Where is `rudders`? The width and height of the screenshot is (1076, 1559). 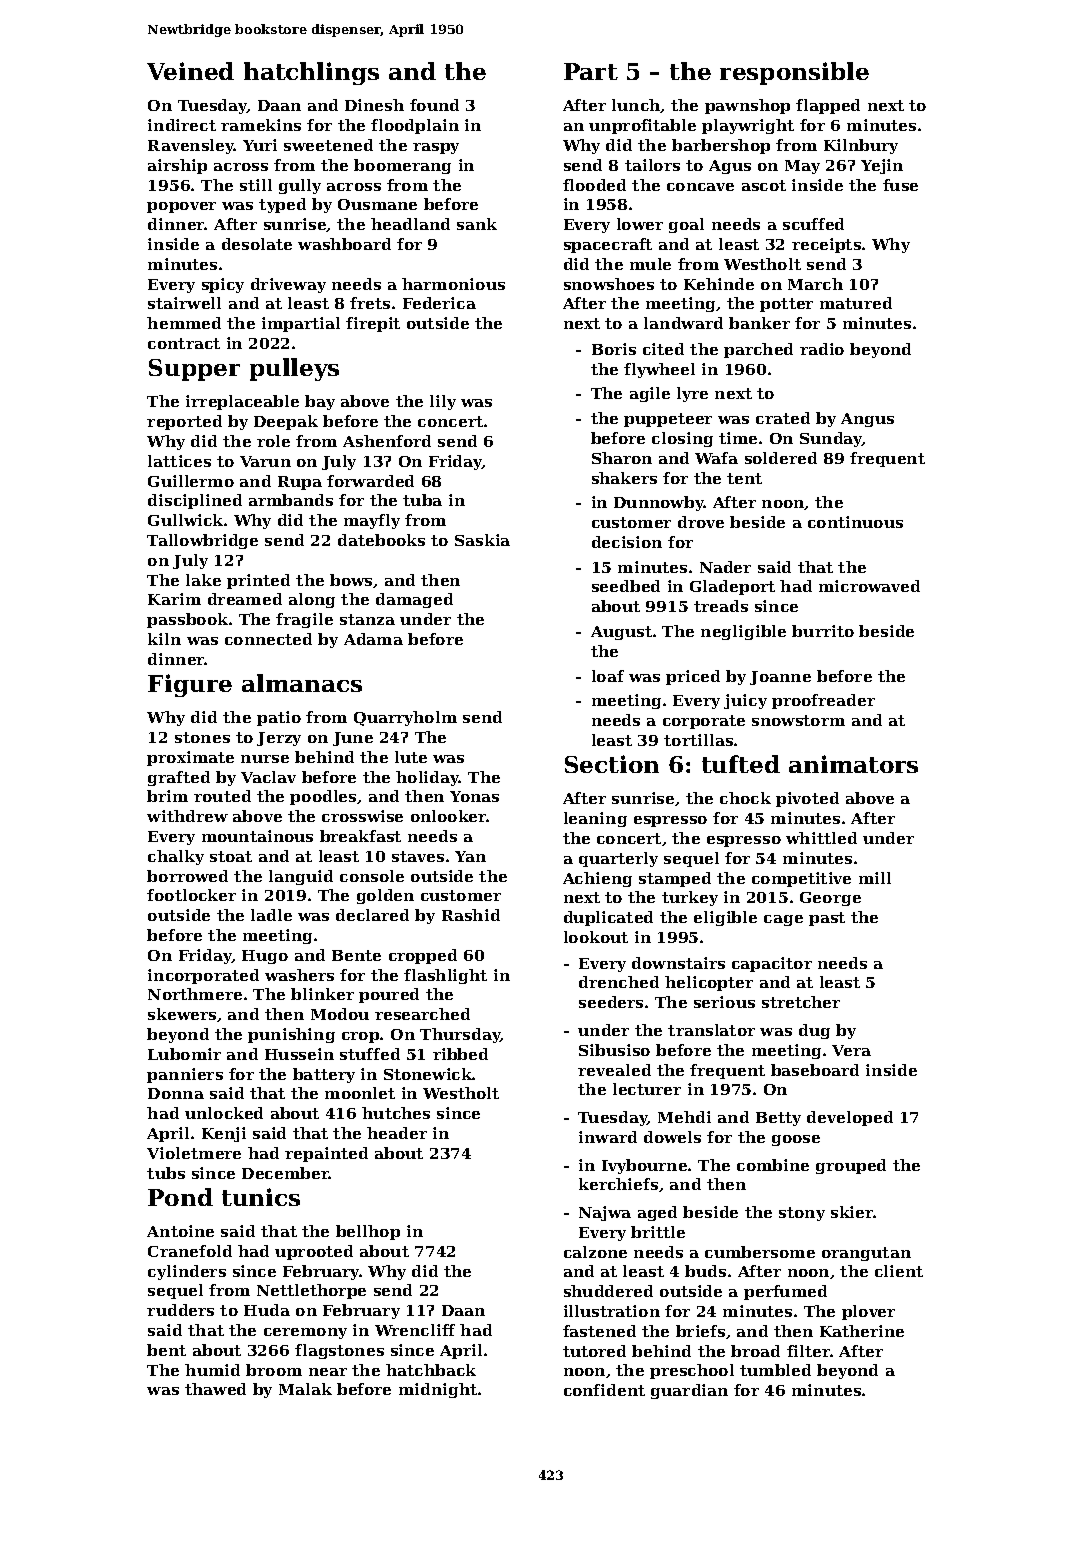 rudders is located at coordinates (180, 1310).
